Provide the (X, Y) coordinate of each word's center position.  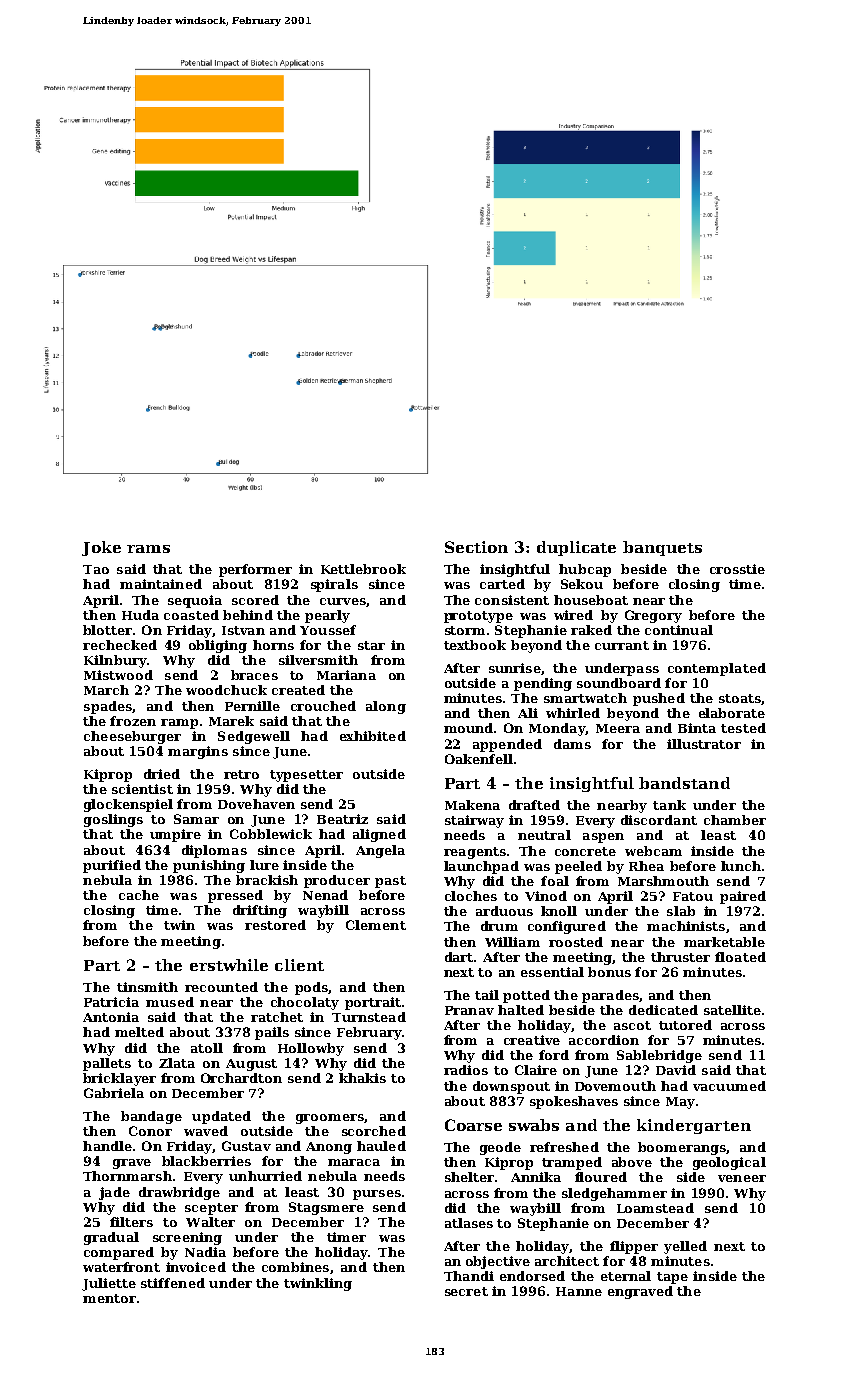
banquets (662, 548)
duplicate (576, 548)
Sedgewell (254, 737)
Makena (472, 805)
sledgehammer (614, 1194)
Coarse (473, 1125)
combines (295, 1267)
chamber (735, 820)
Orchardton (241, 1078)
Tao (96, 569)
